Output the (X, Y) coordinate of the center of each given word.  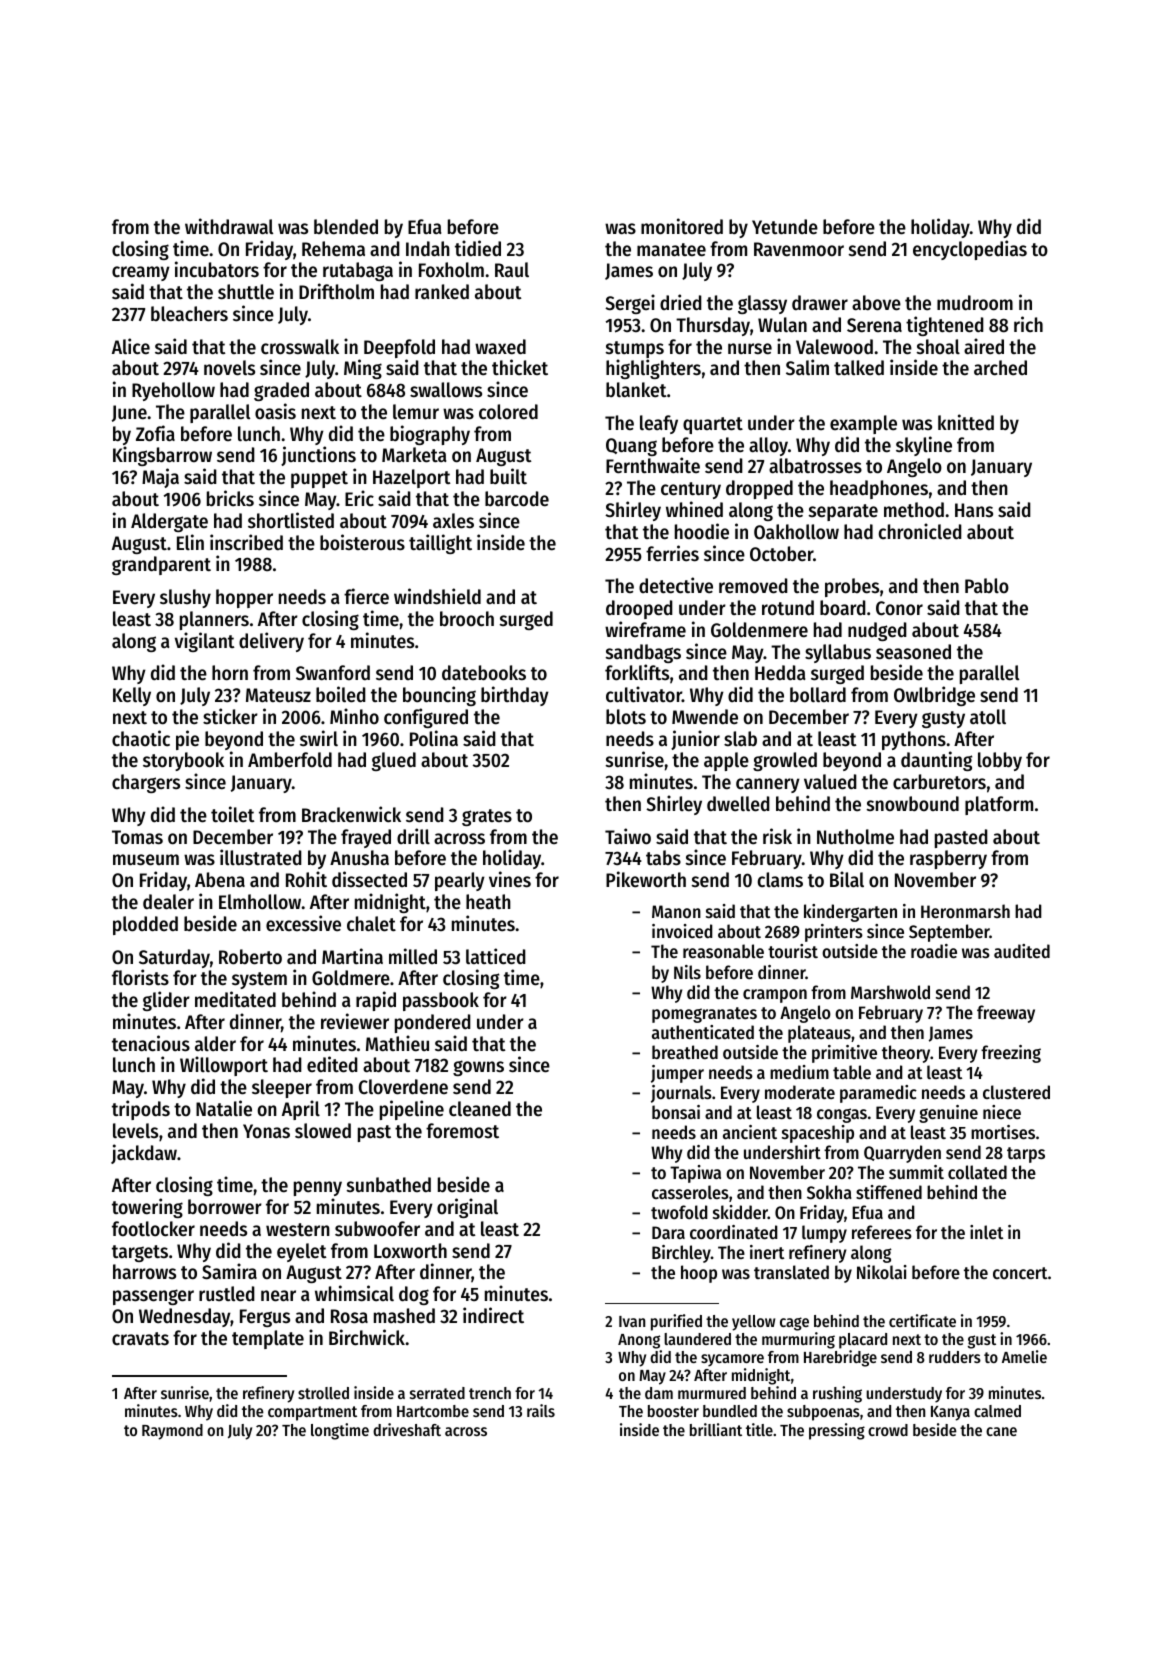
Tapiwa (695, 1174)
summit (916, 1172)
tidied (478, 248)
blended (346, 227)
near (278, 1296)
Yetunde (785, 227)
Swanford (333, 672)
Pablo (987, 585)
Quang (631, 447)
